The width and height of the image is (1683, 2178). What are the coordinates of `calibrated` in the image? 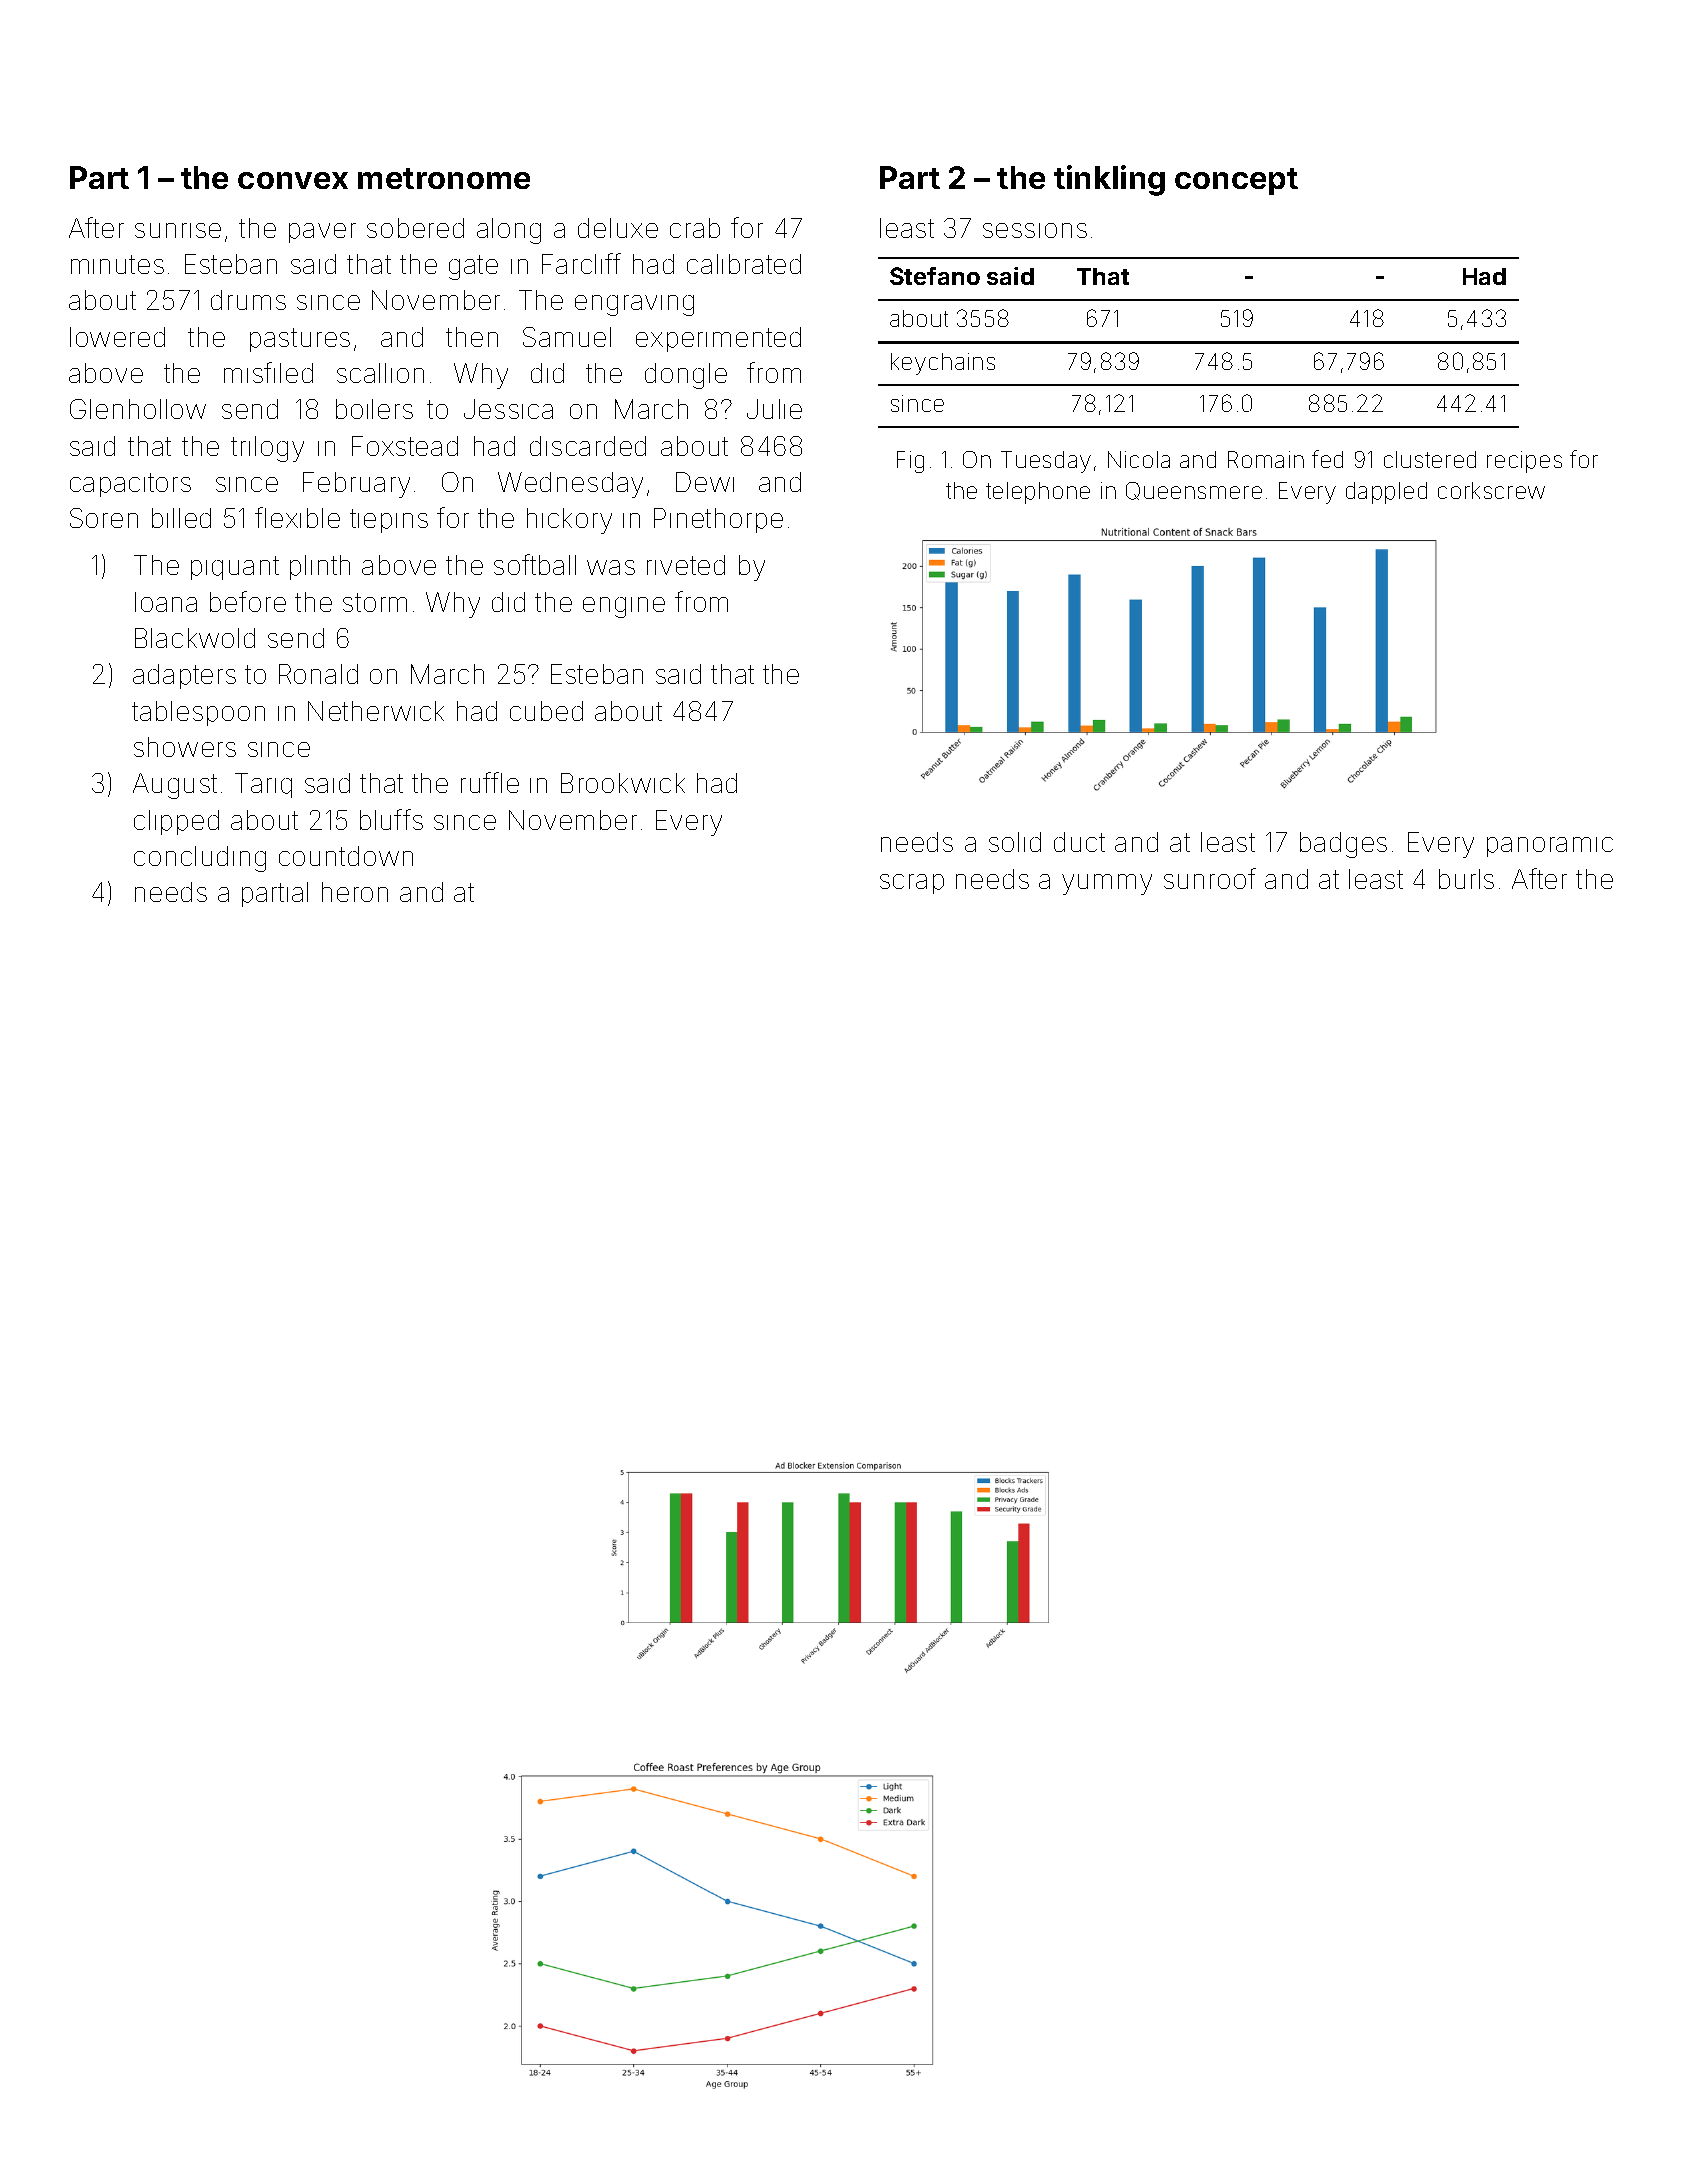 It's located at (744, 264).
